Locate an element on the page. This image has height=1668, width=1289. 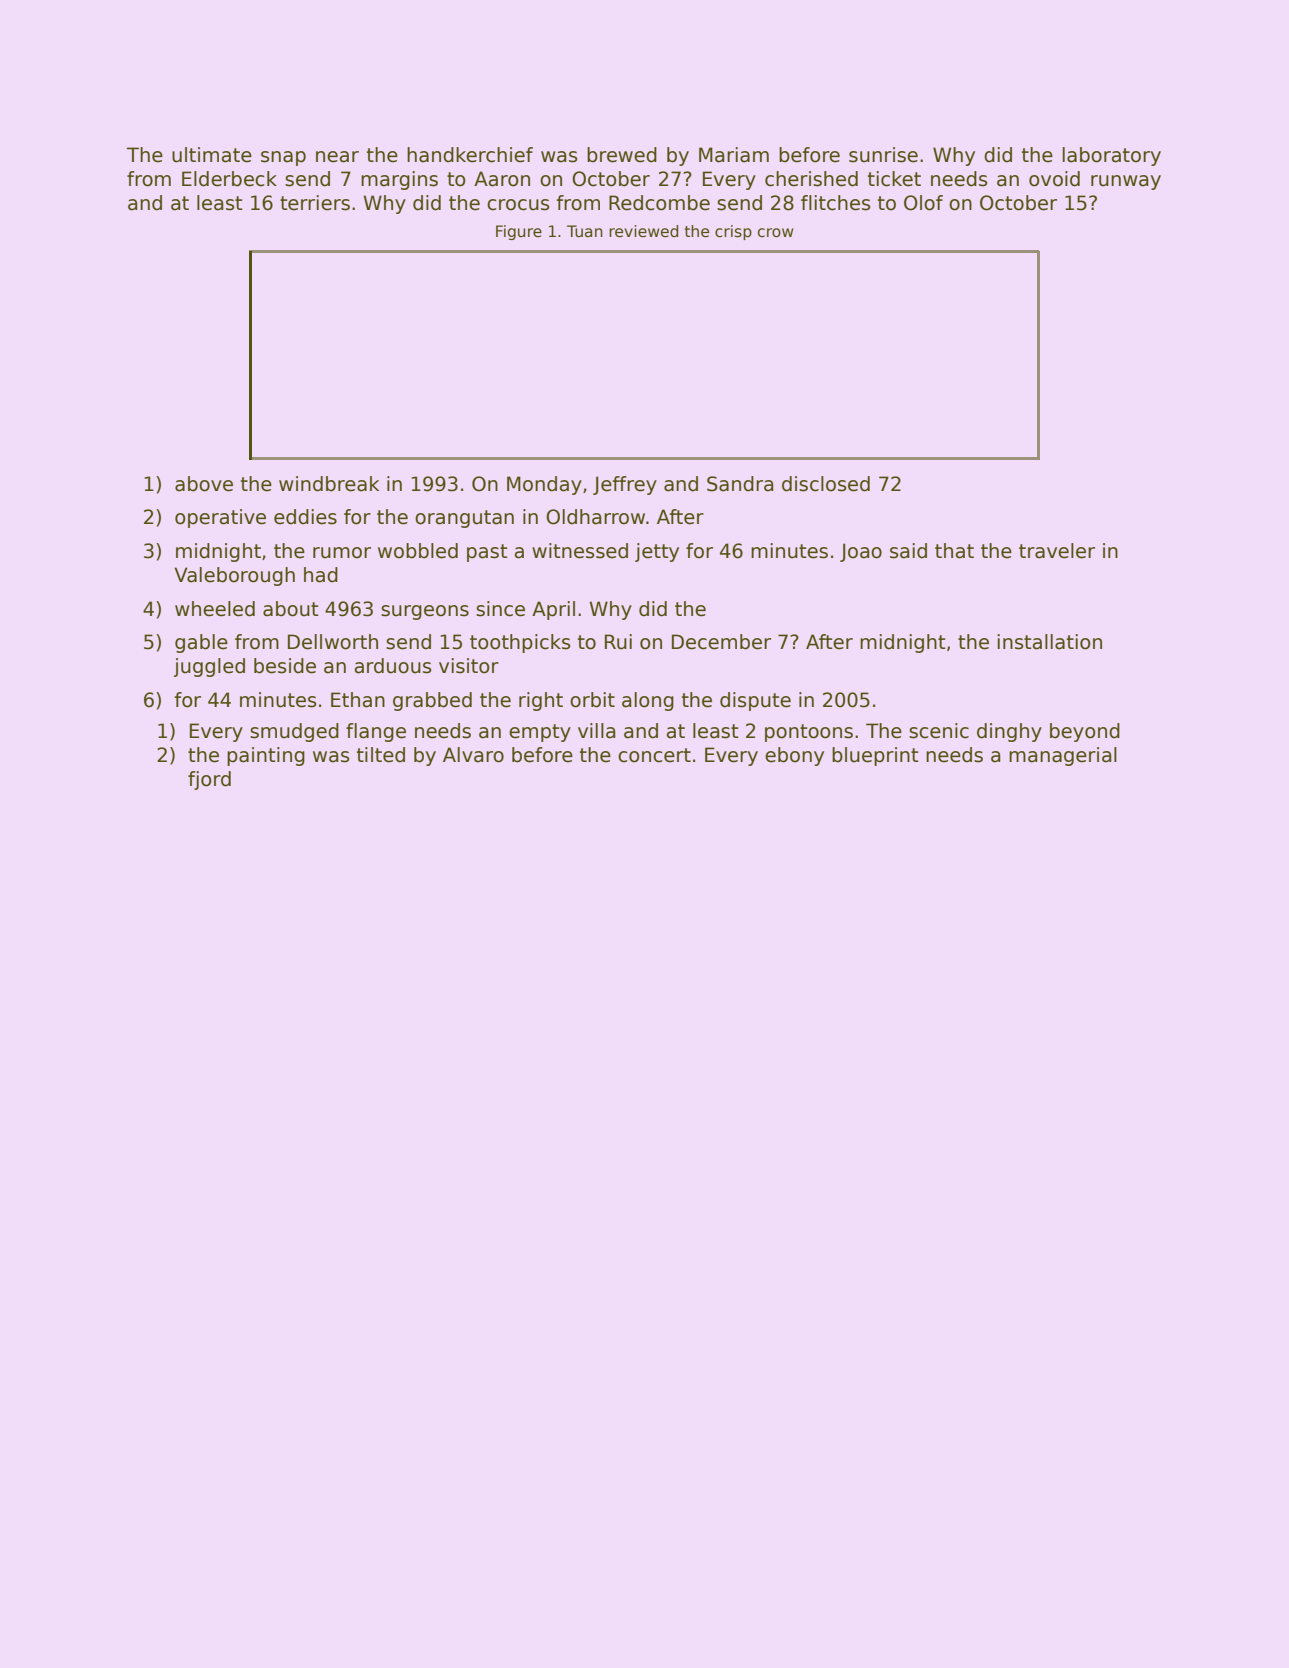
rumor is located at coordinates (342, 553).
